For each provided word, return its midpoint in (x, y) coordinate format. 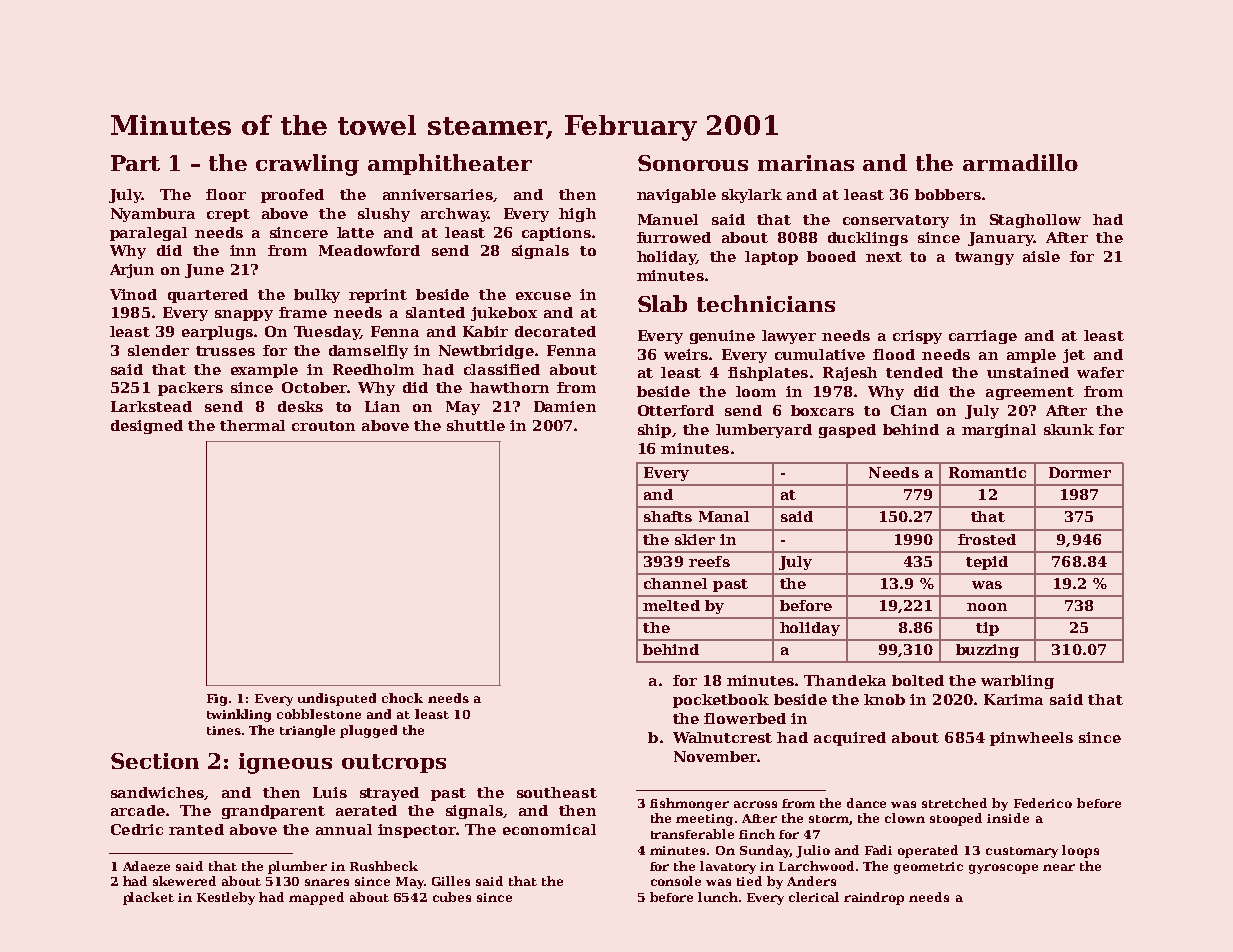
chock (402, 698)
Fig (217, 700)
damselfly (368, 352)
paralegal (148, 234)
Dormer (1080, 472)
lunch (718, 897)
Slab (662, 303)
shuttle (476, 425)
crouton (323, 426)
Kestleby (226, 898)
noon (987, 607)
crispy (917, 337)
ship (654, 431)
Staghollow (1035, 221)
